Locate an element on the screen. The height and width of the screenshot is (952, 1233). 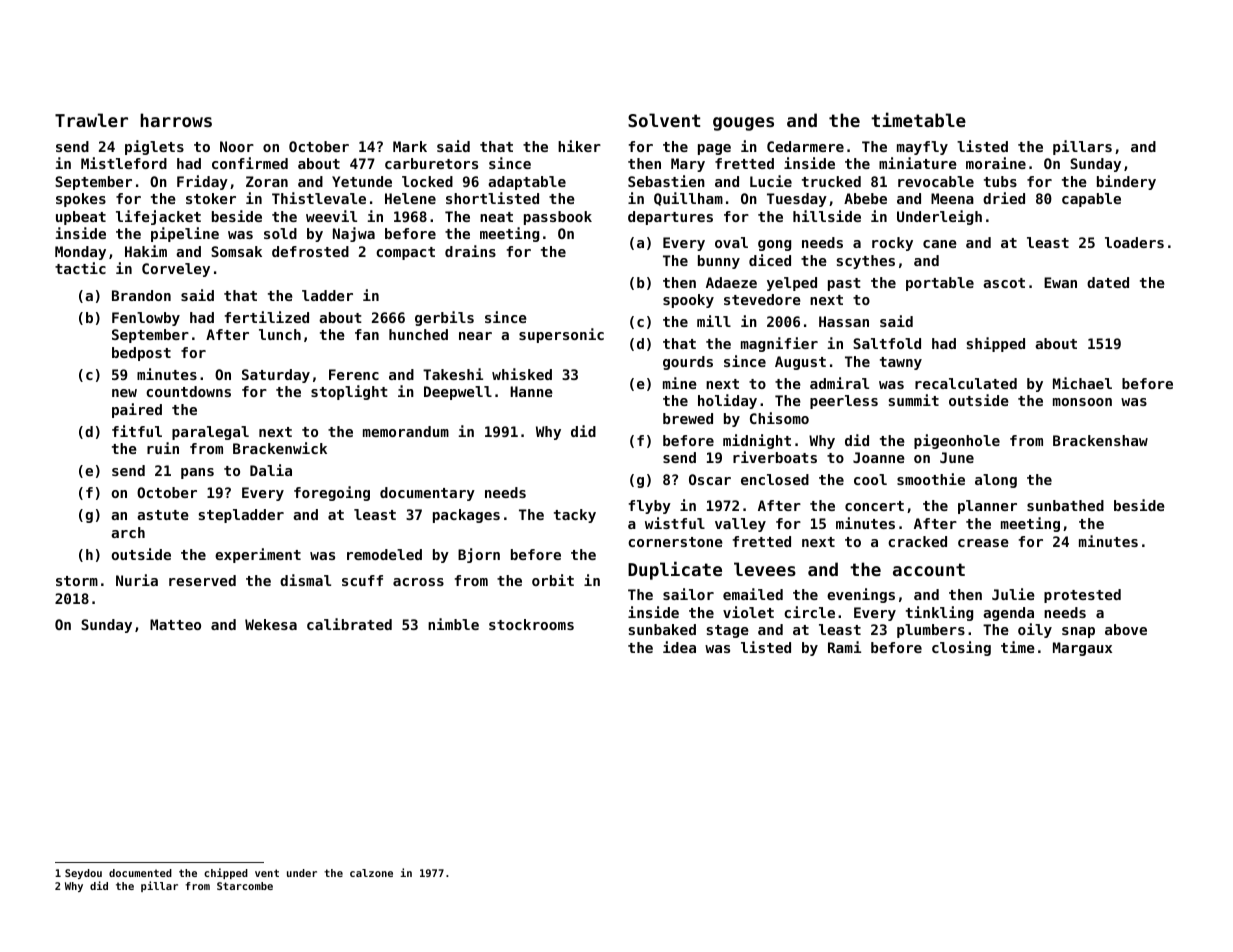
calzone is located at coordinates (371, 873).
